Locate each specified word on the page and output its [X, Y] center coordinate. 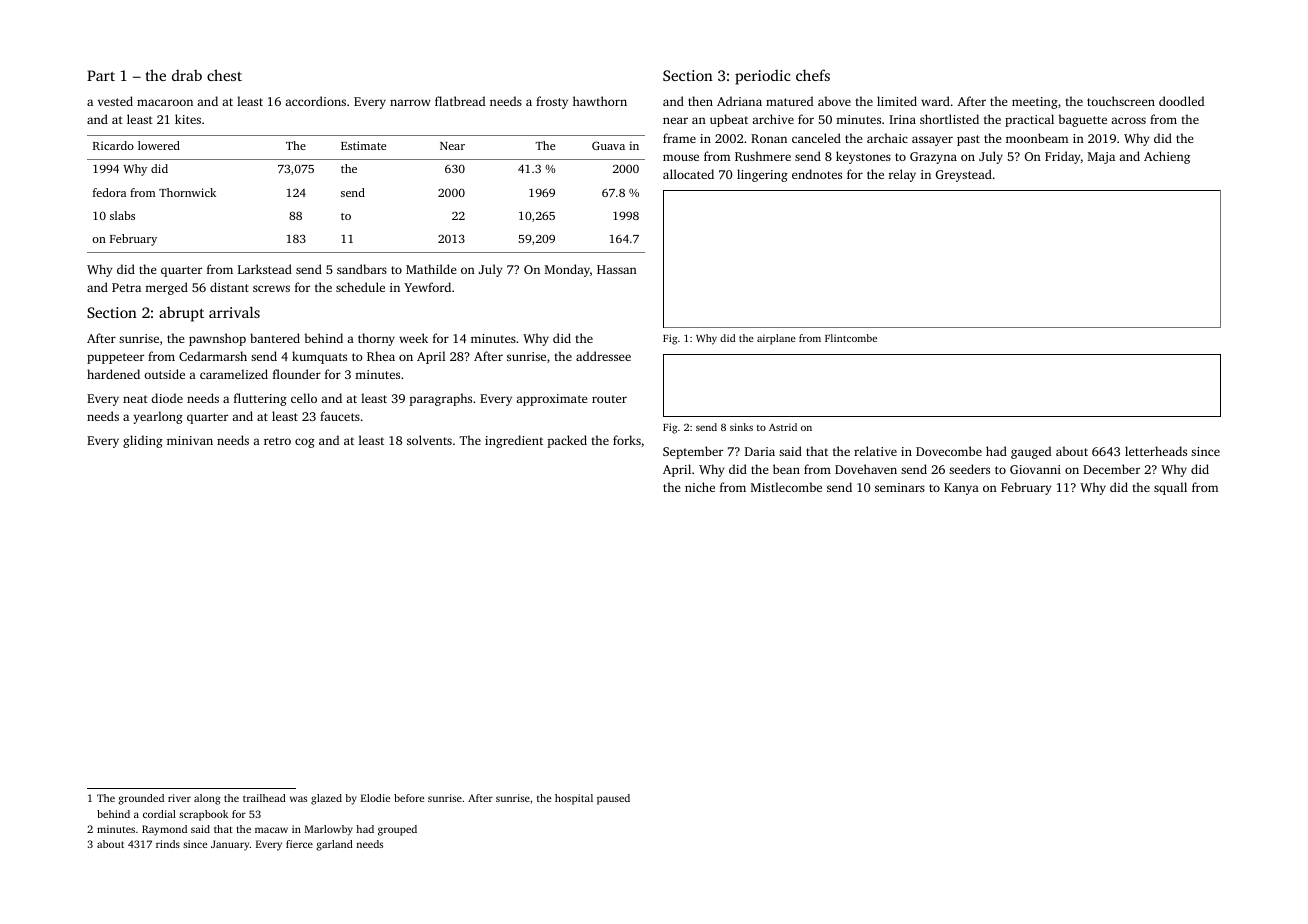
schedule [360, 287]
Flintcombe [851, 338]
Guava [608, 145]
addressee [603, 356]
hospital [574, 799]
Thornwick [187, 192]
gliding [143, 441]
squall [1170, 488]
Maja [1101, 158]
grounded [141, 799]
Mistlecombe [786, 487]
